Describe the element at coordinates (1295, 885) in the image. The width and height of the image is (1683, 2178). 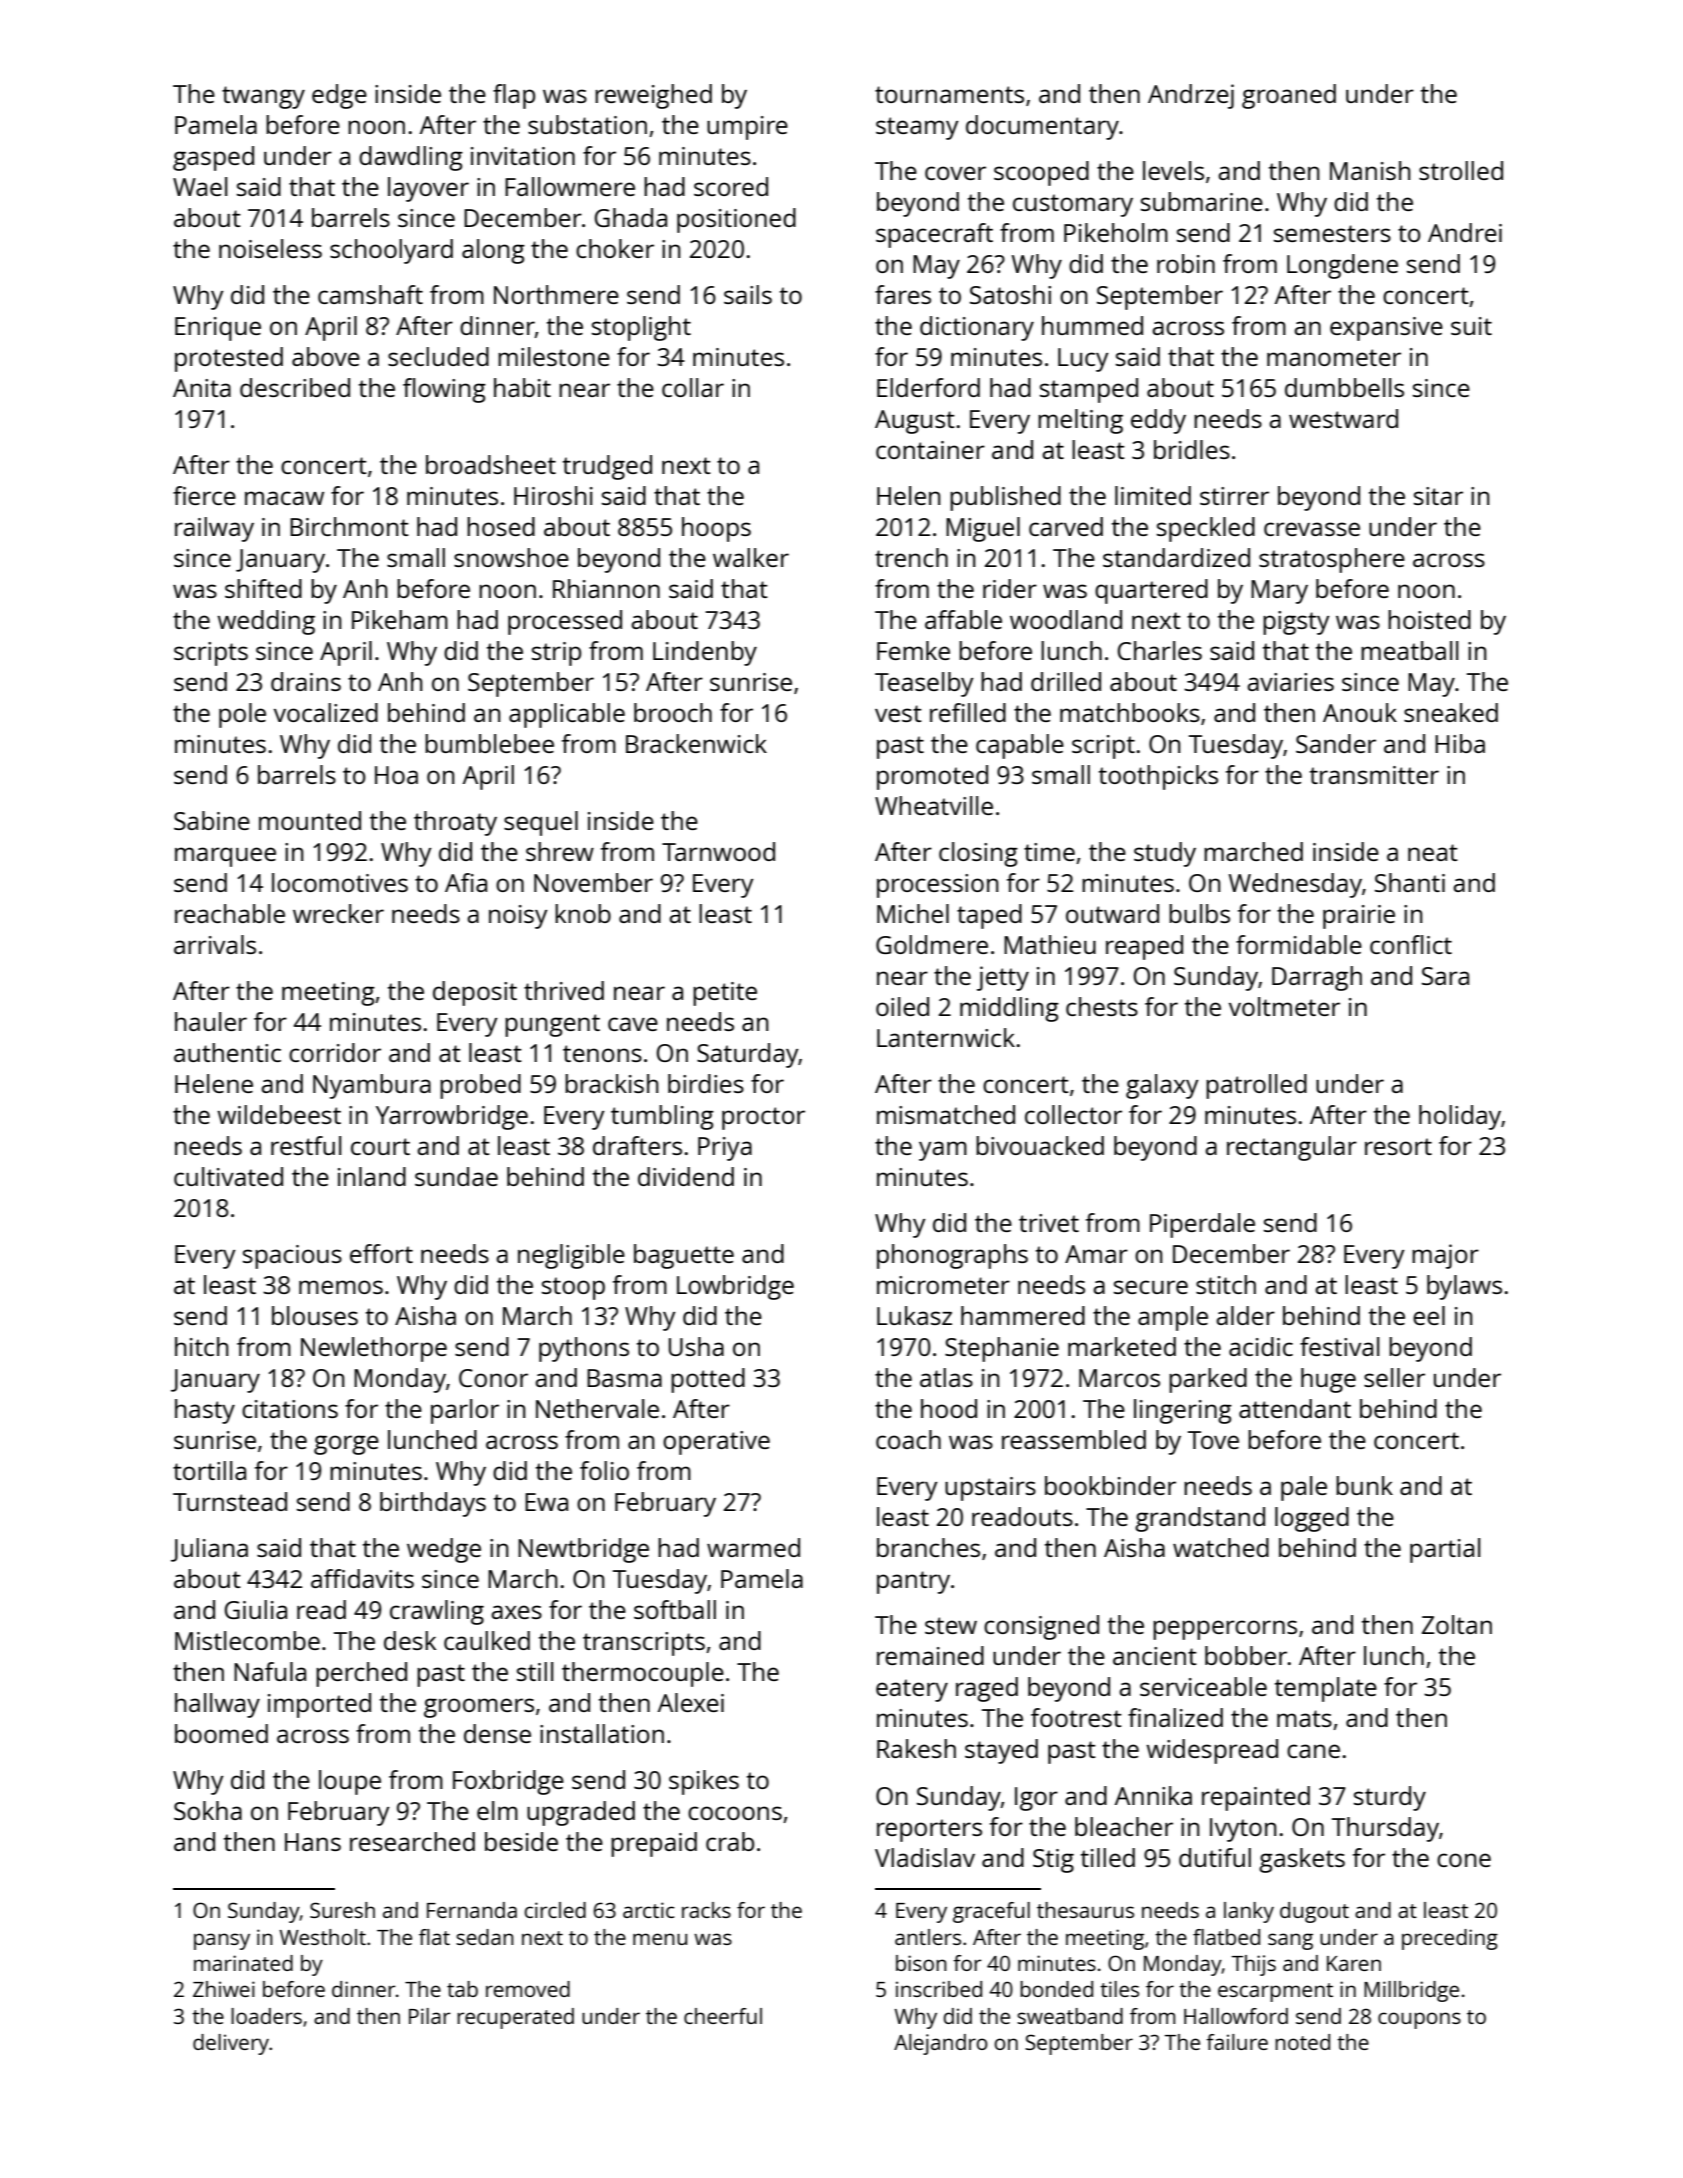
I see `Wednesday` at that location.
